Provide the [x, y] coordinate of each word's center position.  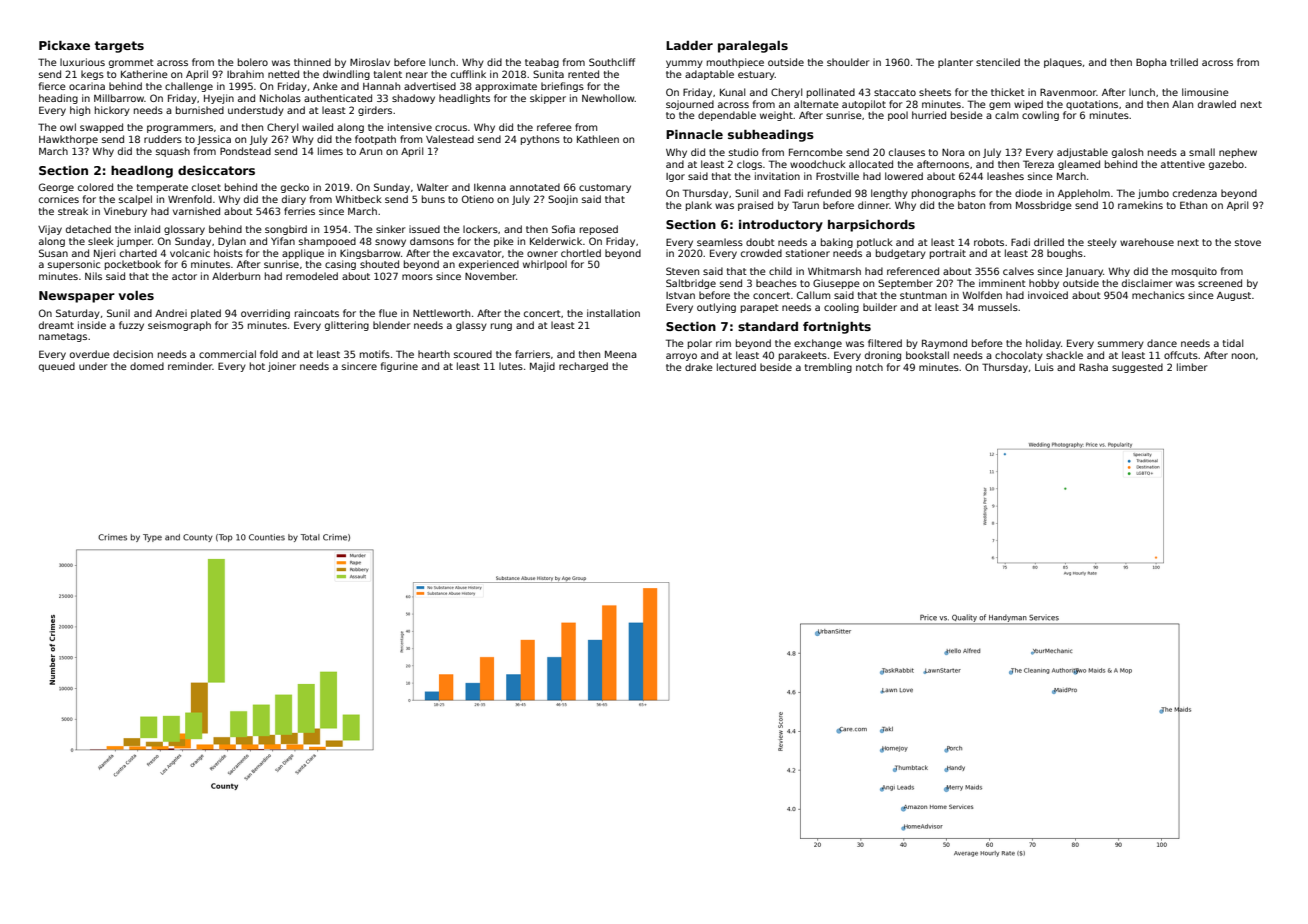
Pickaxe [64, 45]
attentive [1183, 164]
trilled [1184, 62]
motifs [375, 354]
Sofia [563, 229]
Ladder [689, 45]
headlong [142, 172]
